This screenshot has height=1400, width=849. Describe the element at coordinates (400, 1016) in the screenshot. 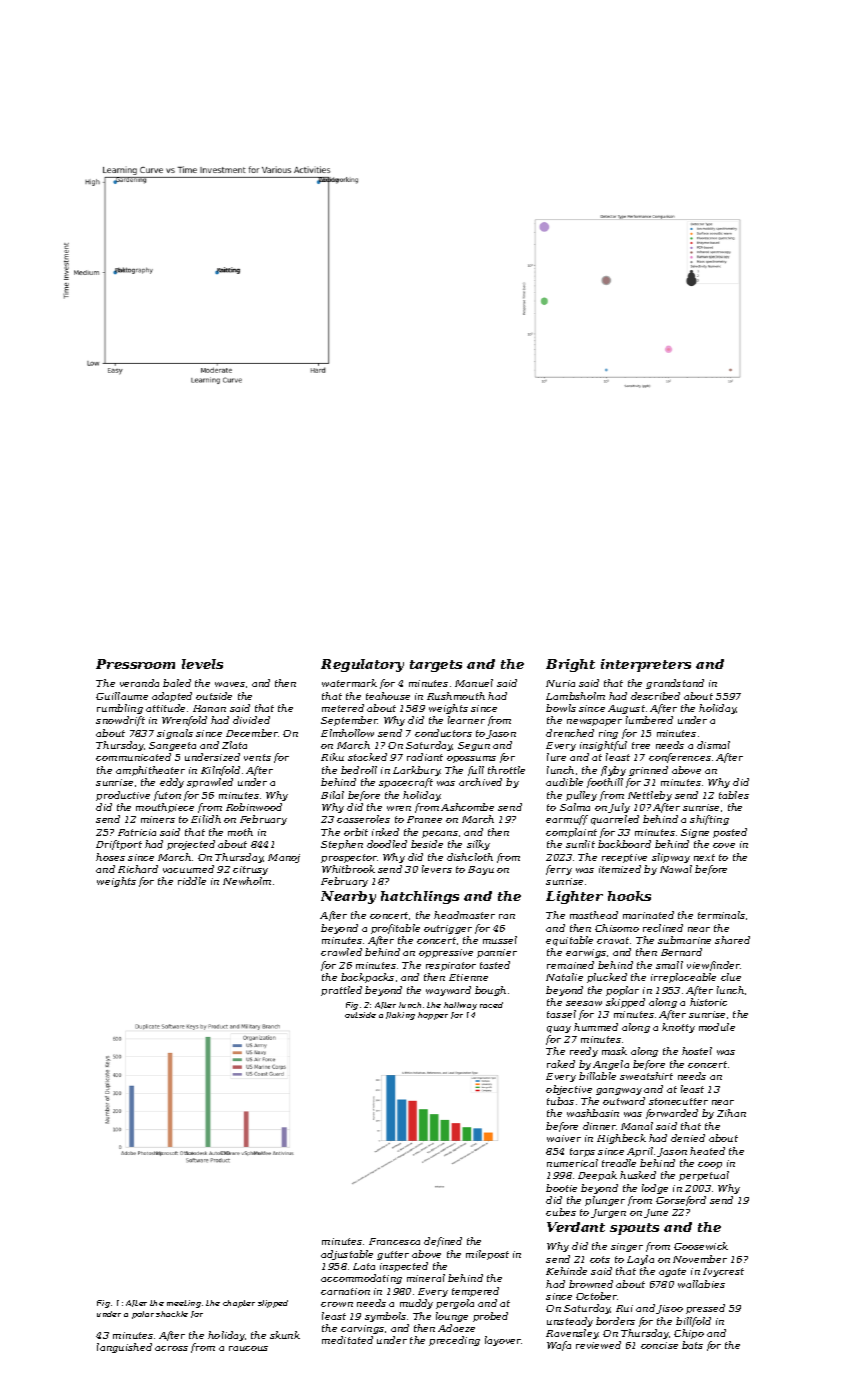

I see `flaking` at that location.
